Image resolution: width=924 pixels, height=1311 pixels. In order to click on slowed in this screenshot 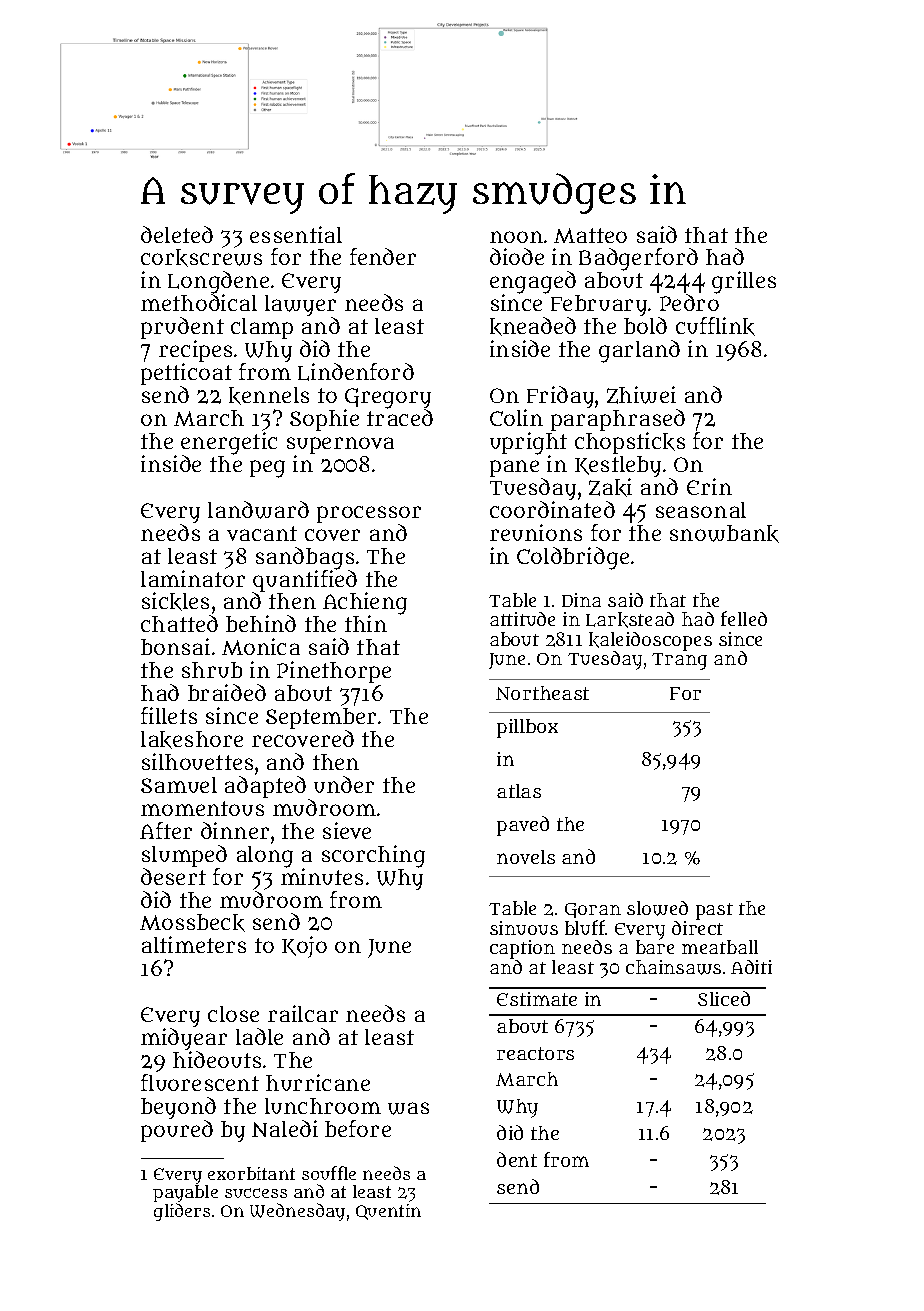, I will do `click(657, 908)`.
